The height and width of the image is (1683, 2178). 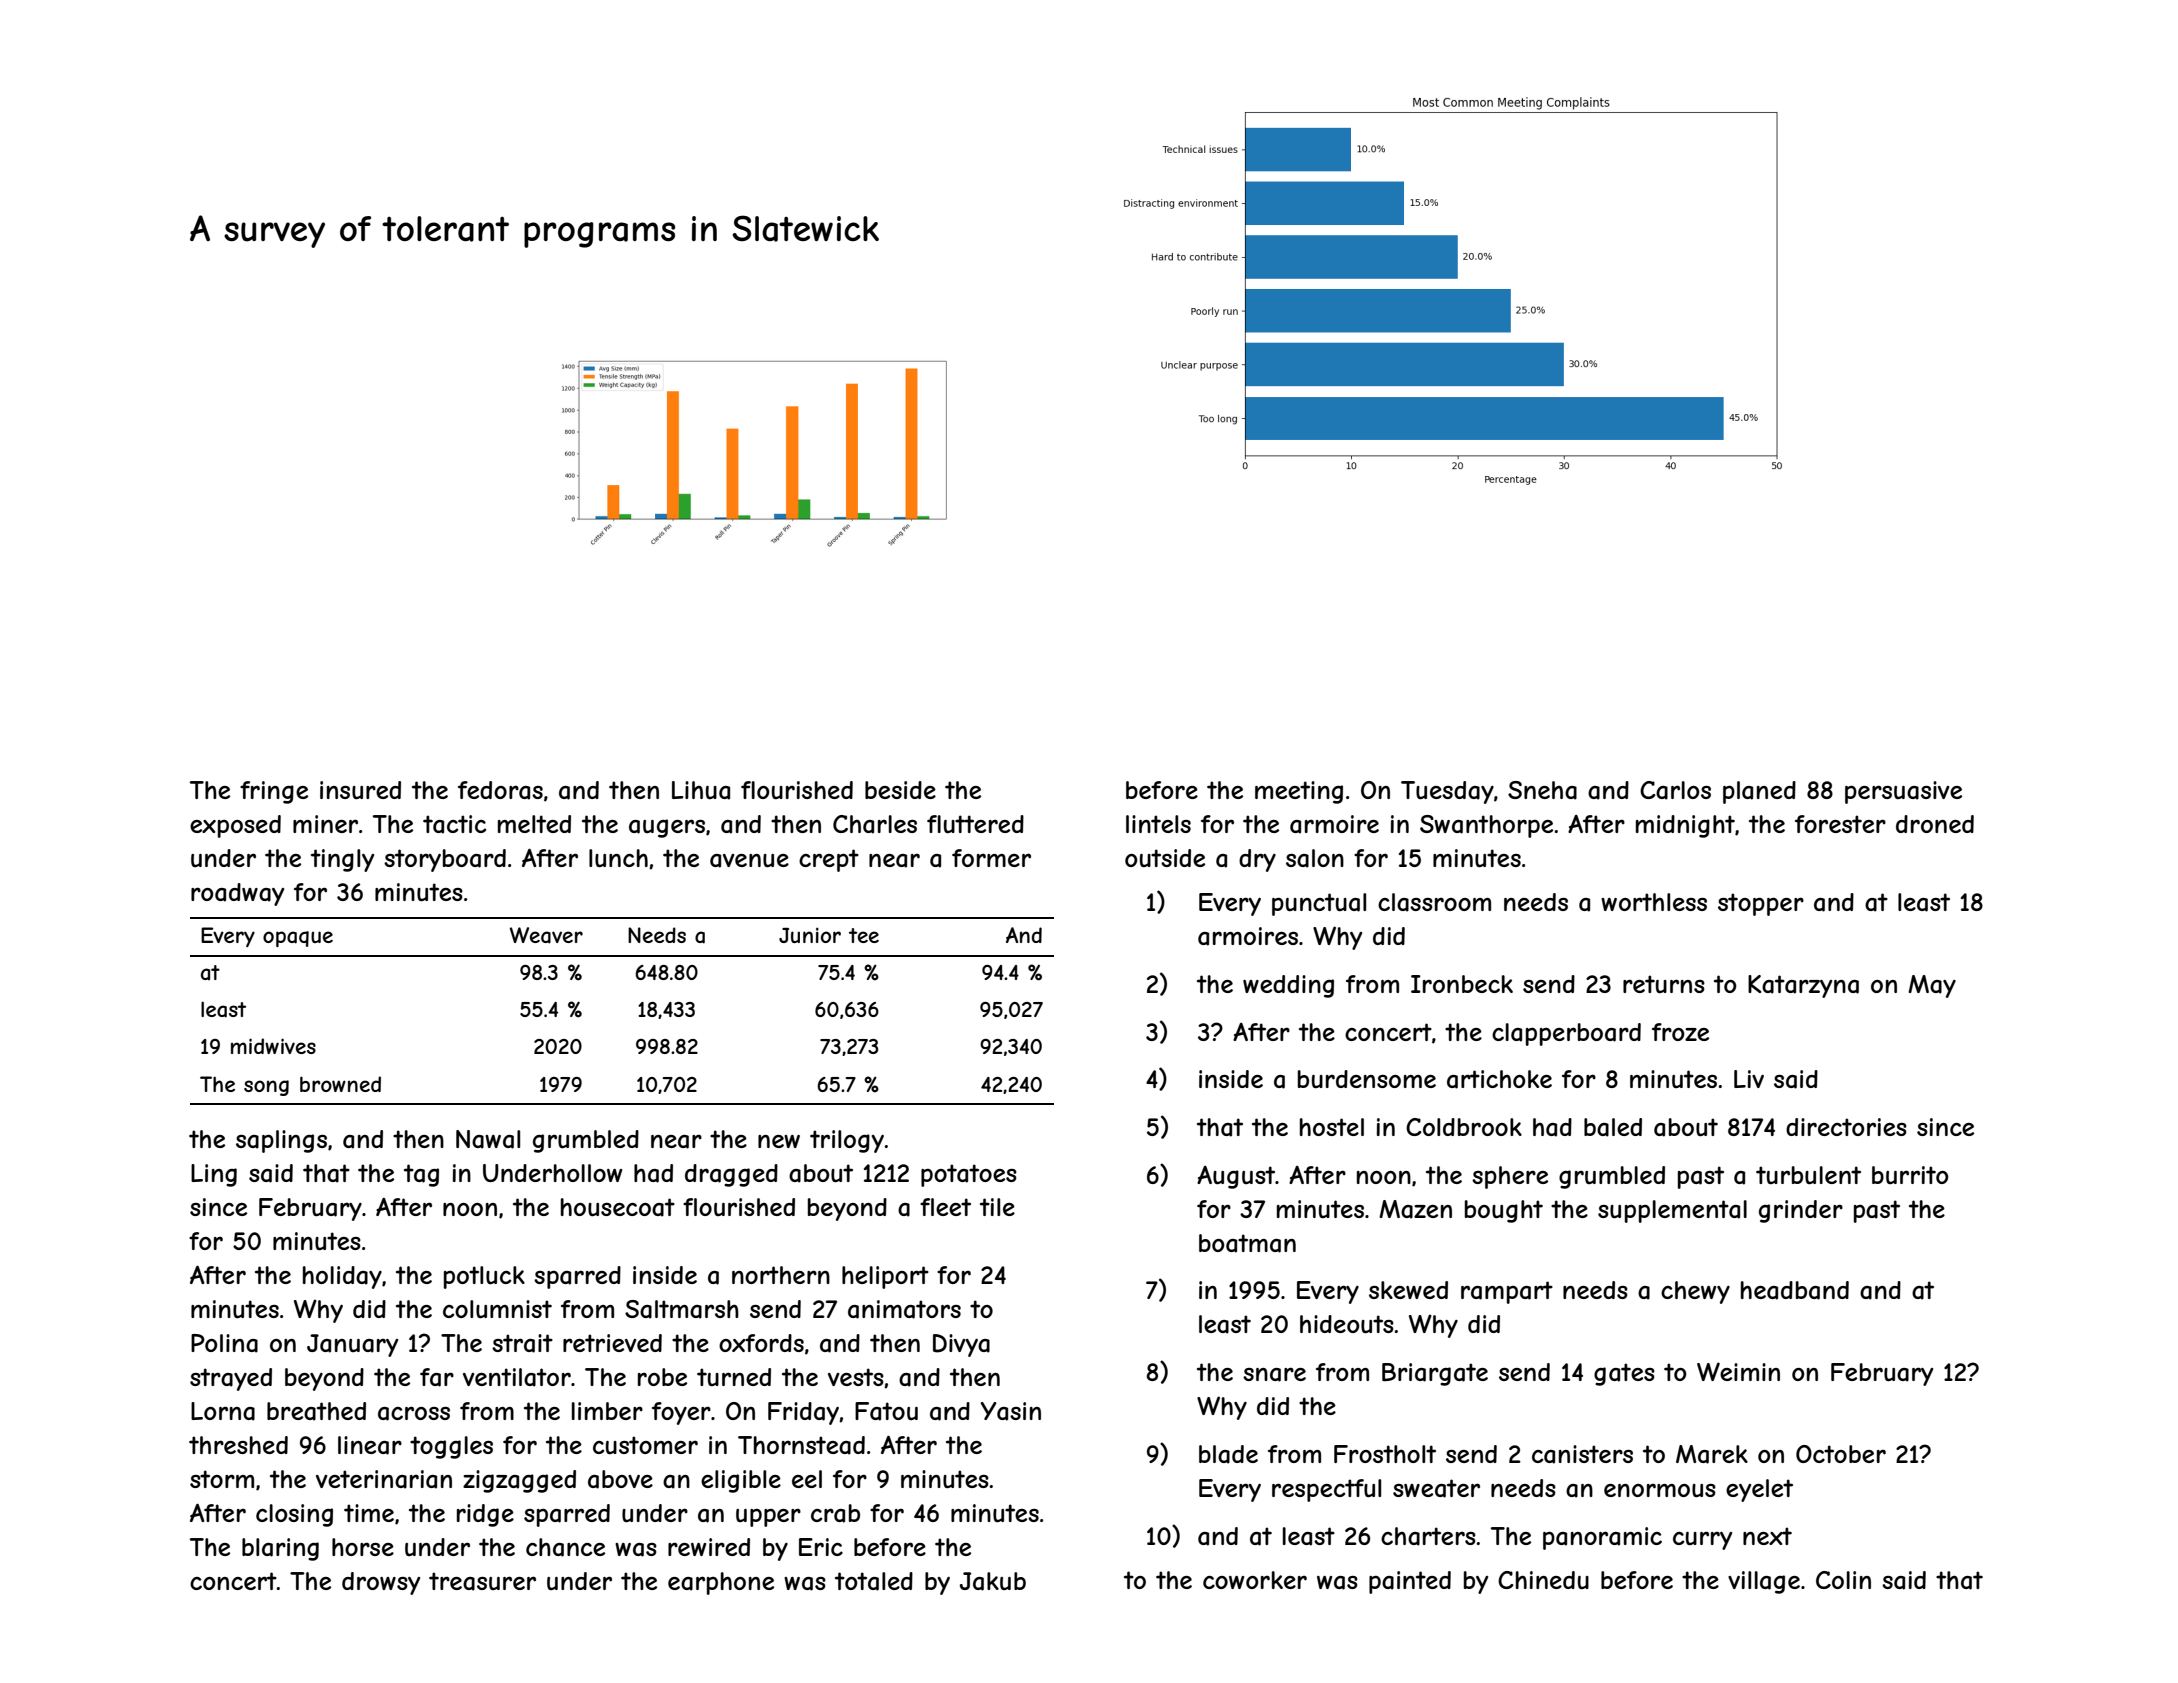 I want to click on Weaver, so click(x=546, y=935).
